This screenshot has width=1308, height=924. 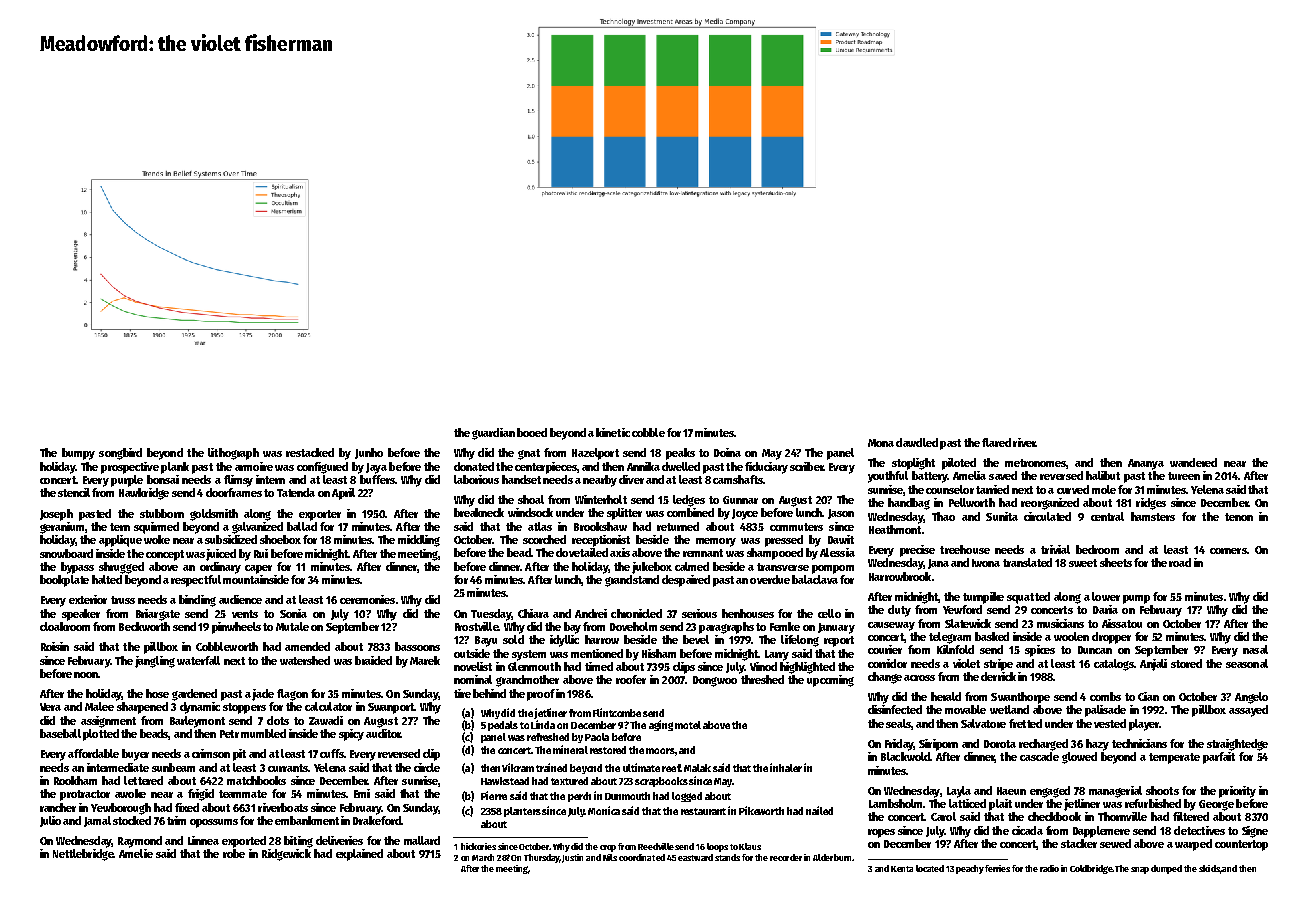 I want to click on sweet, so click(x=1083, y=563).
